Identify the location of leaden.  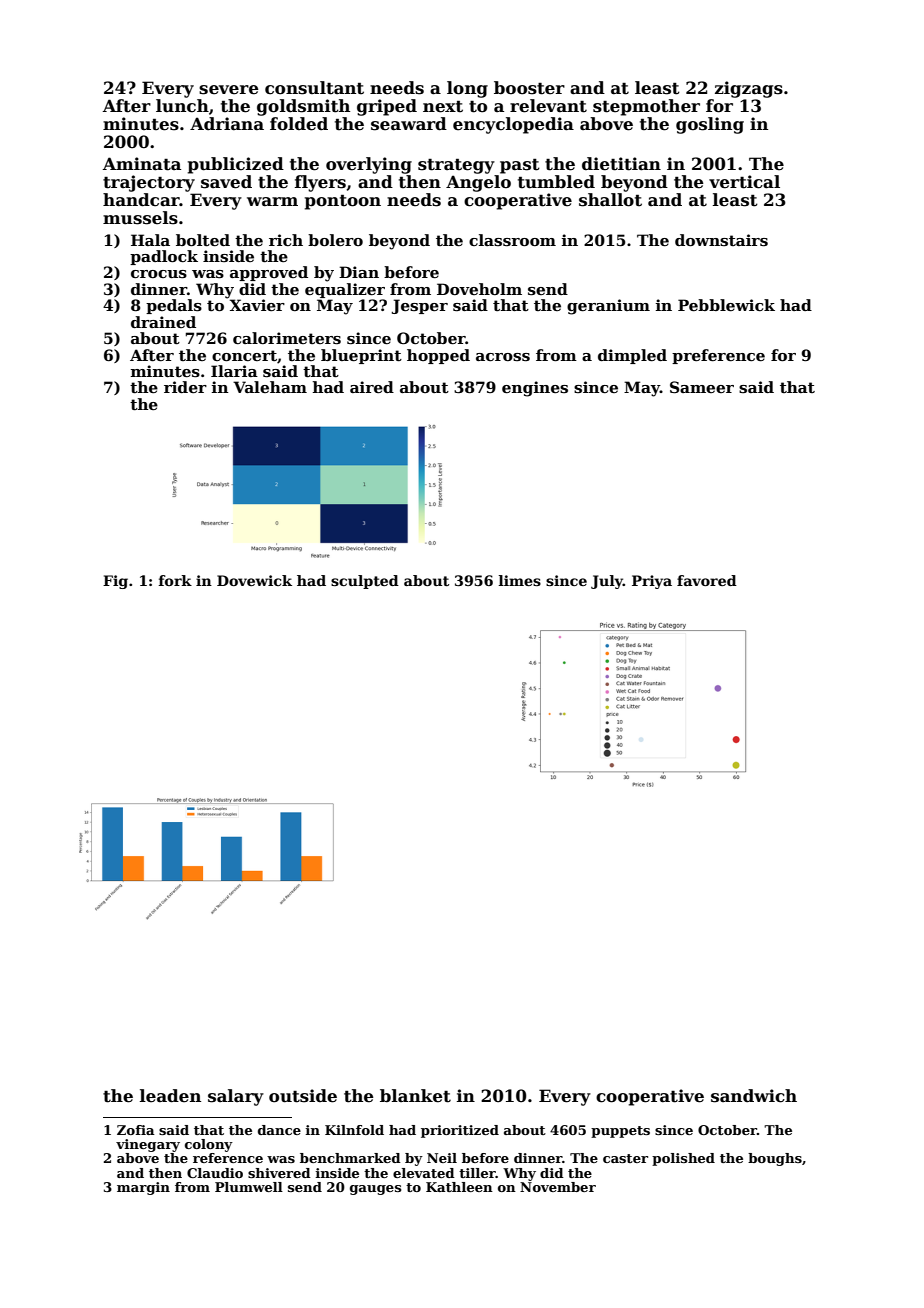
(170, 1096).
